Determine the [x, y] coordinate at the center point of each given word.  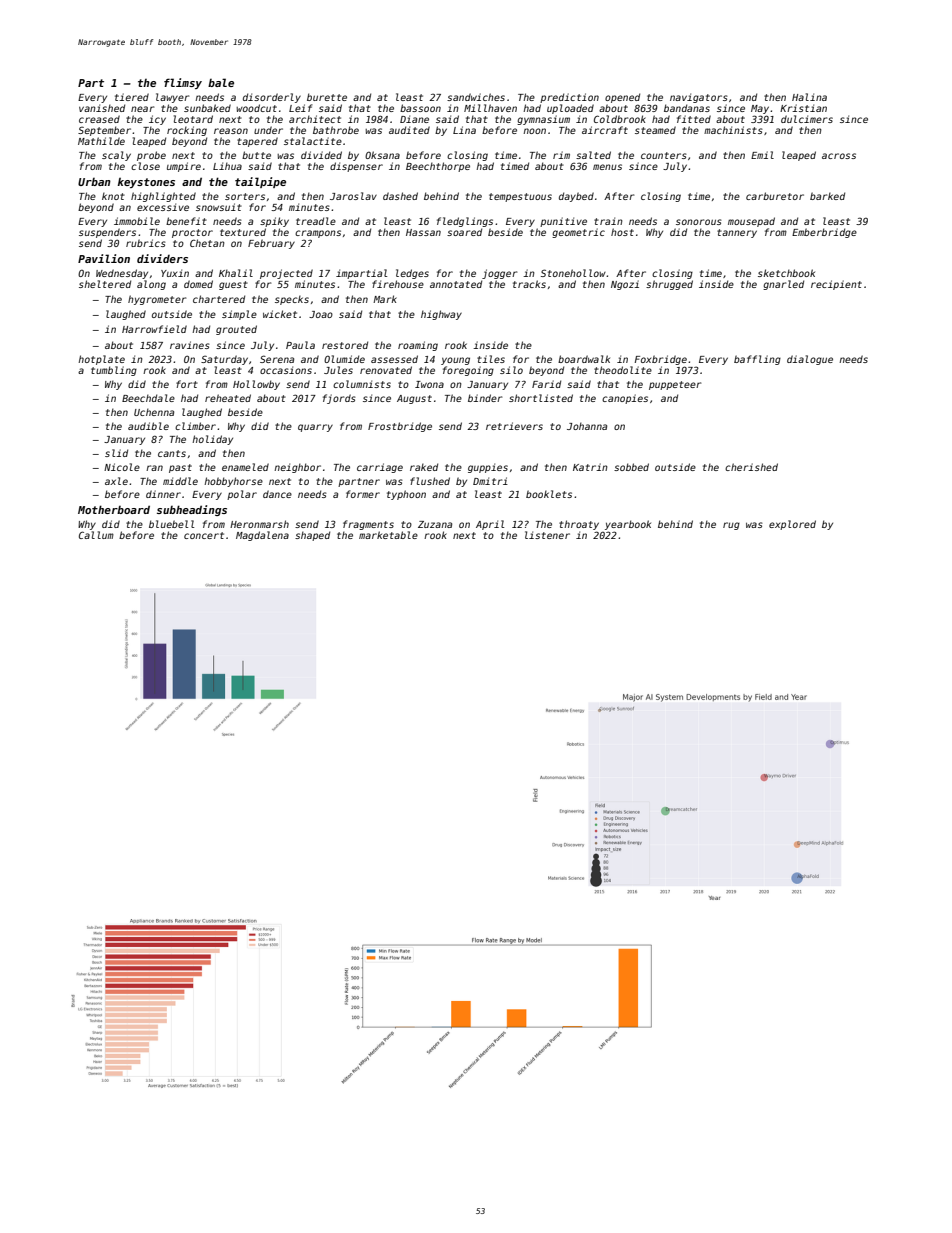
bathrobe [336, 130]
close [145, 166]
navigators [699, 98]
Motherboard [114, 509]
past [180, 468]
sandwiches [476, 97]
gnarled [783, 285]
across [839, 156]
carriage [380, 468]
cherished [751, 467]
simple [239, 315]
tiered [132, 97]
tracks [529, 284]
